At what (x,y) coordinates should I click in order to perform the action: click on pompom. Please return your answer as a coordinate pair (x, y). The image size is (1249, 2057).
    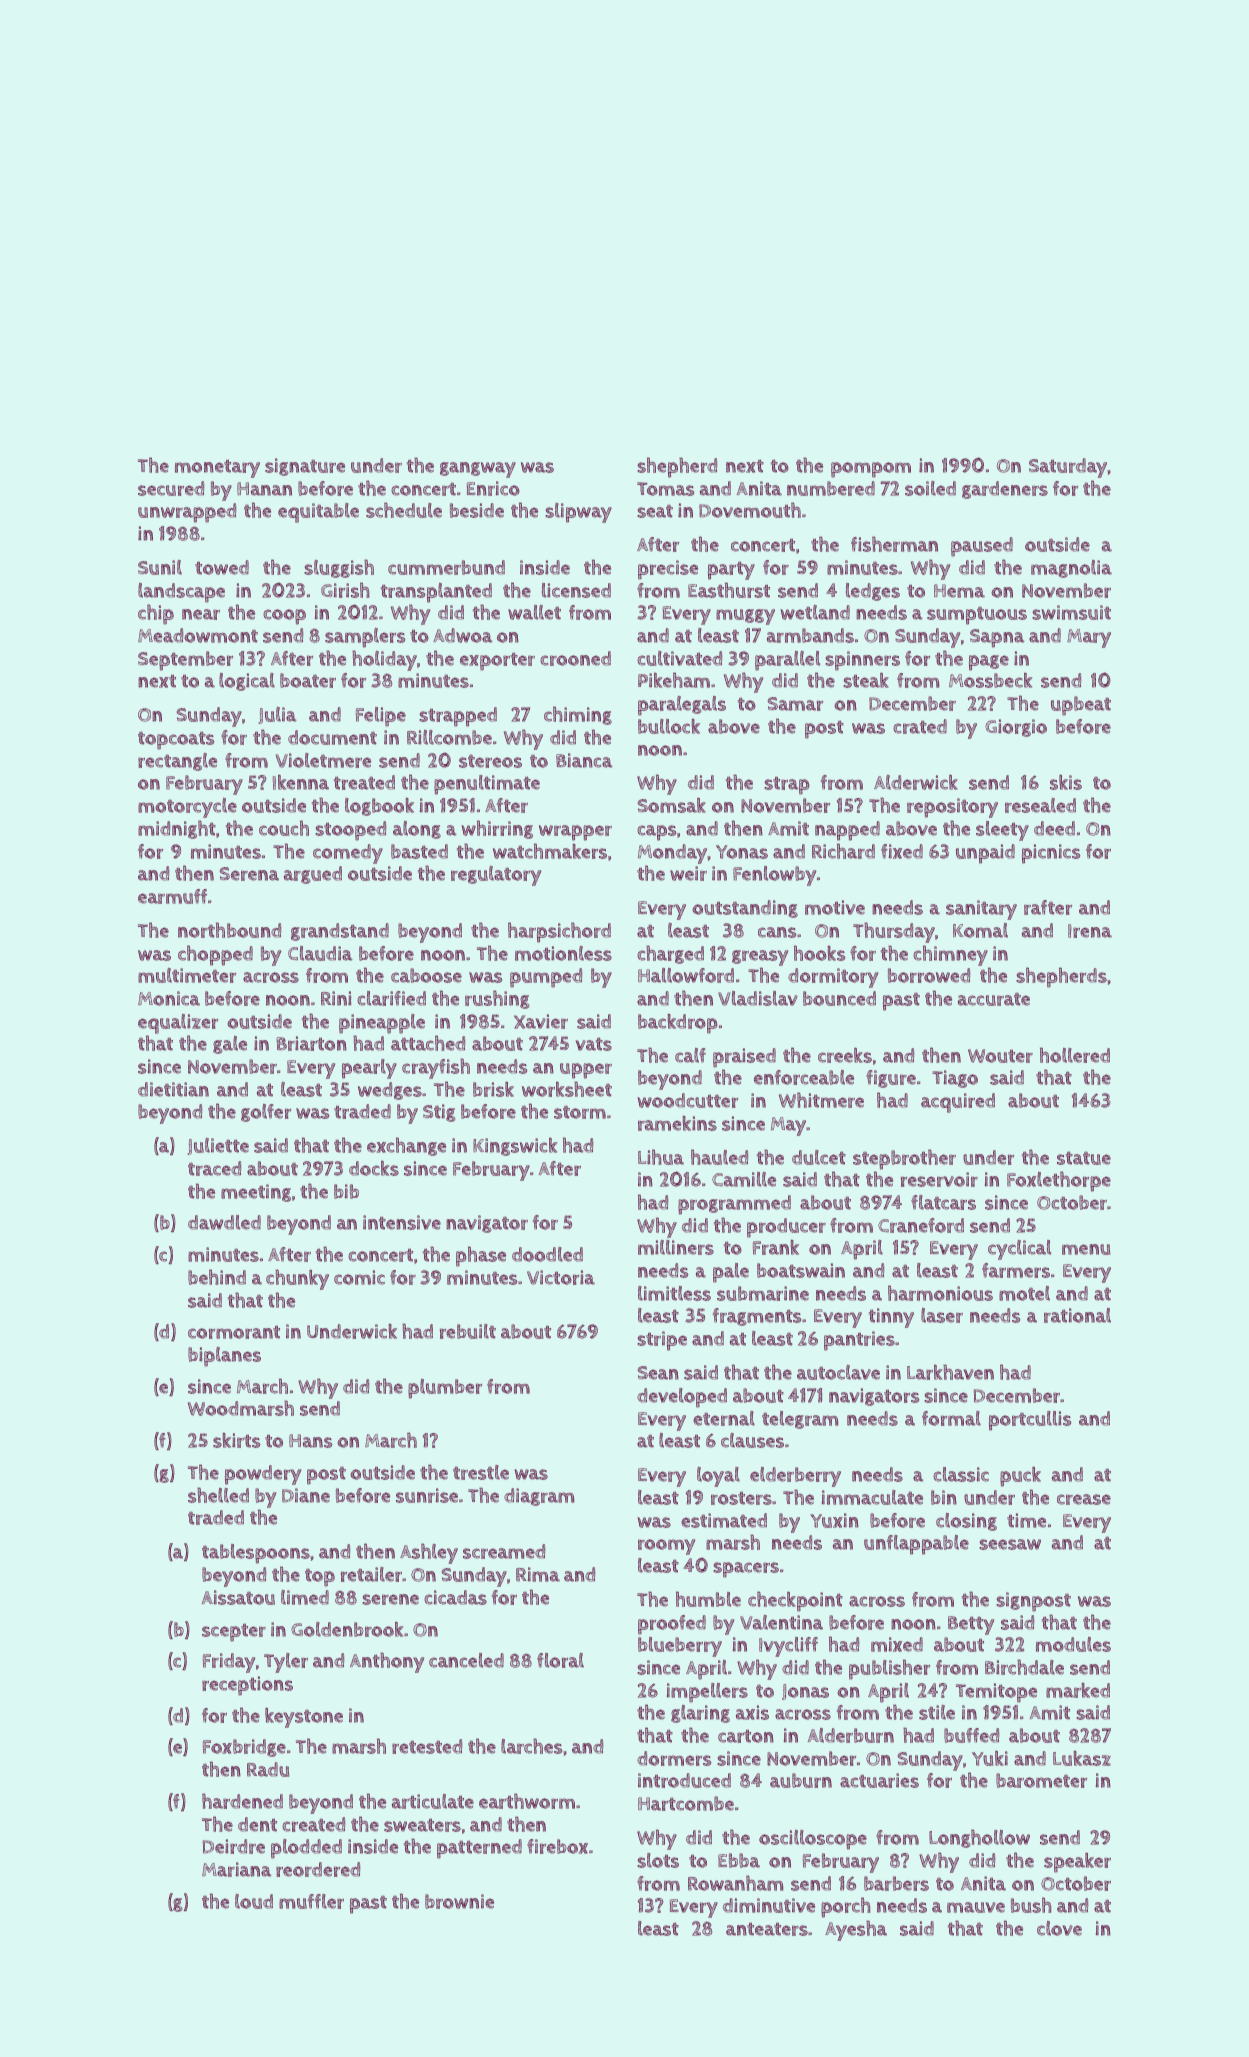
    Looking at the image, I should click on (871, 470).
